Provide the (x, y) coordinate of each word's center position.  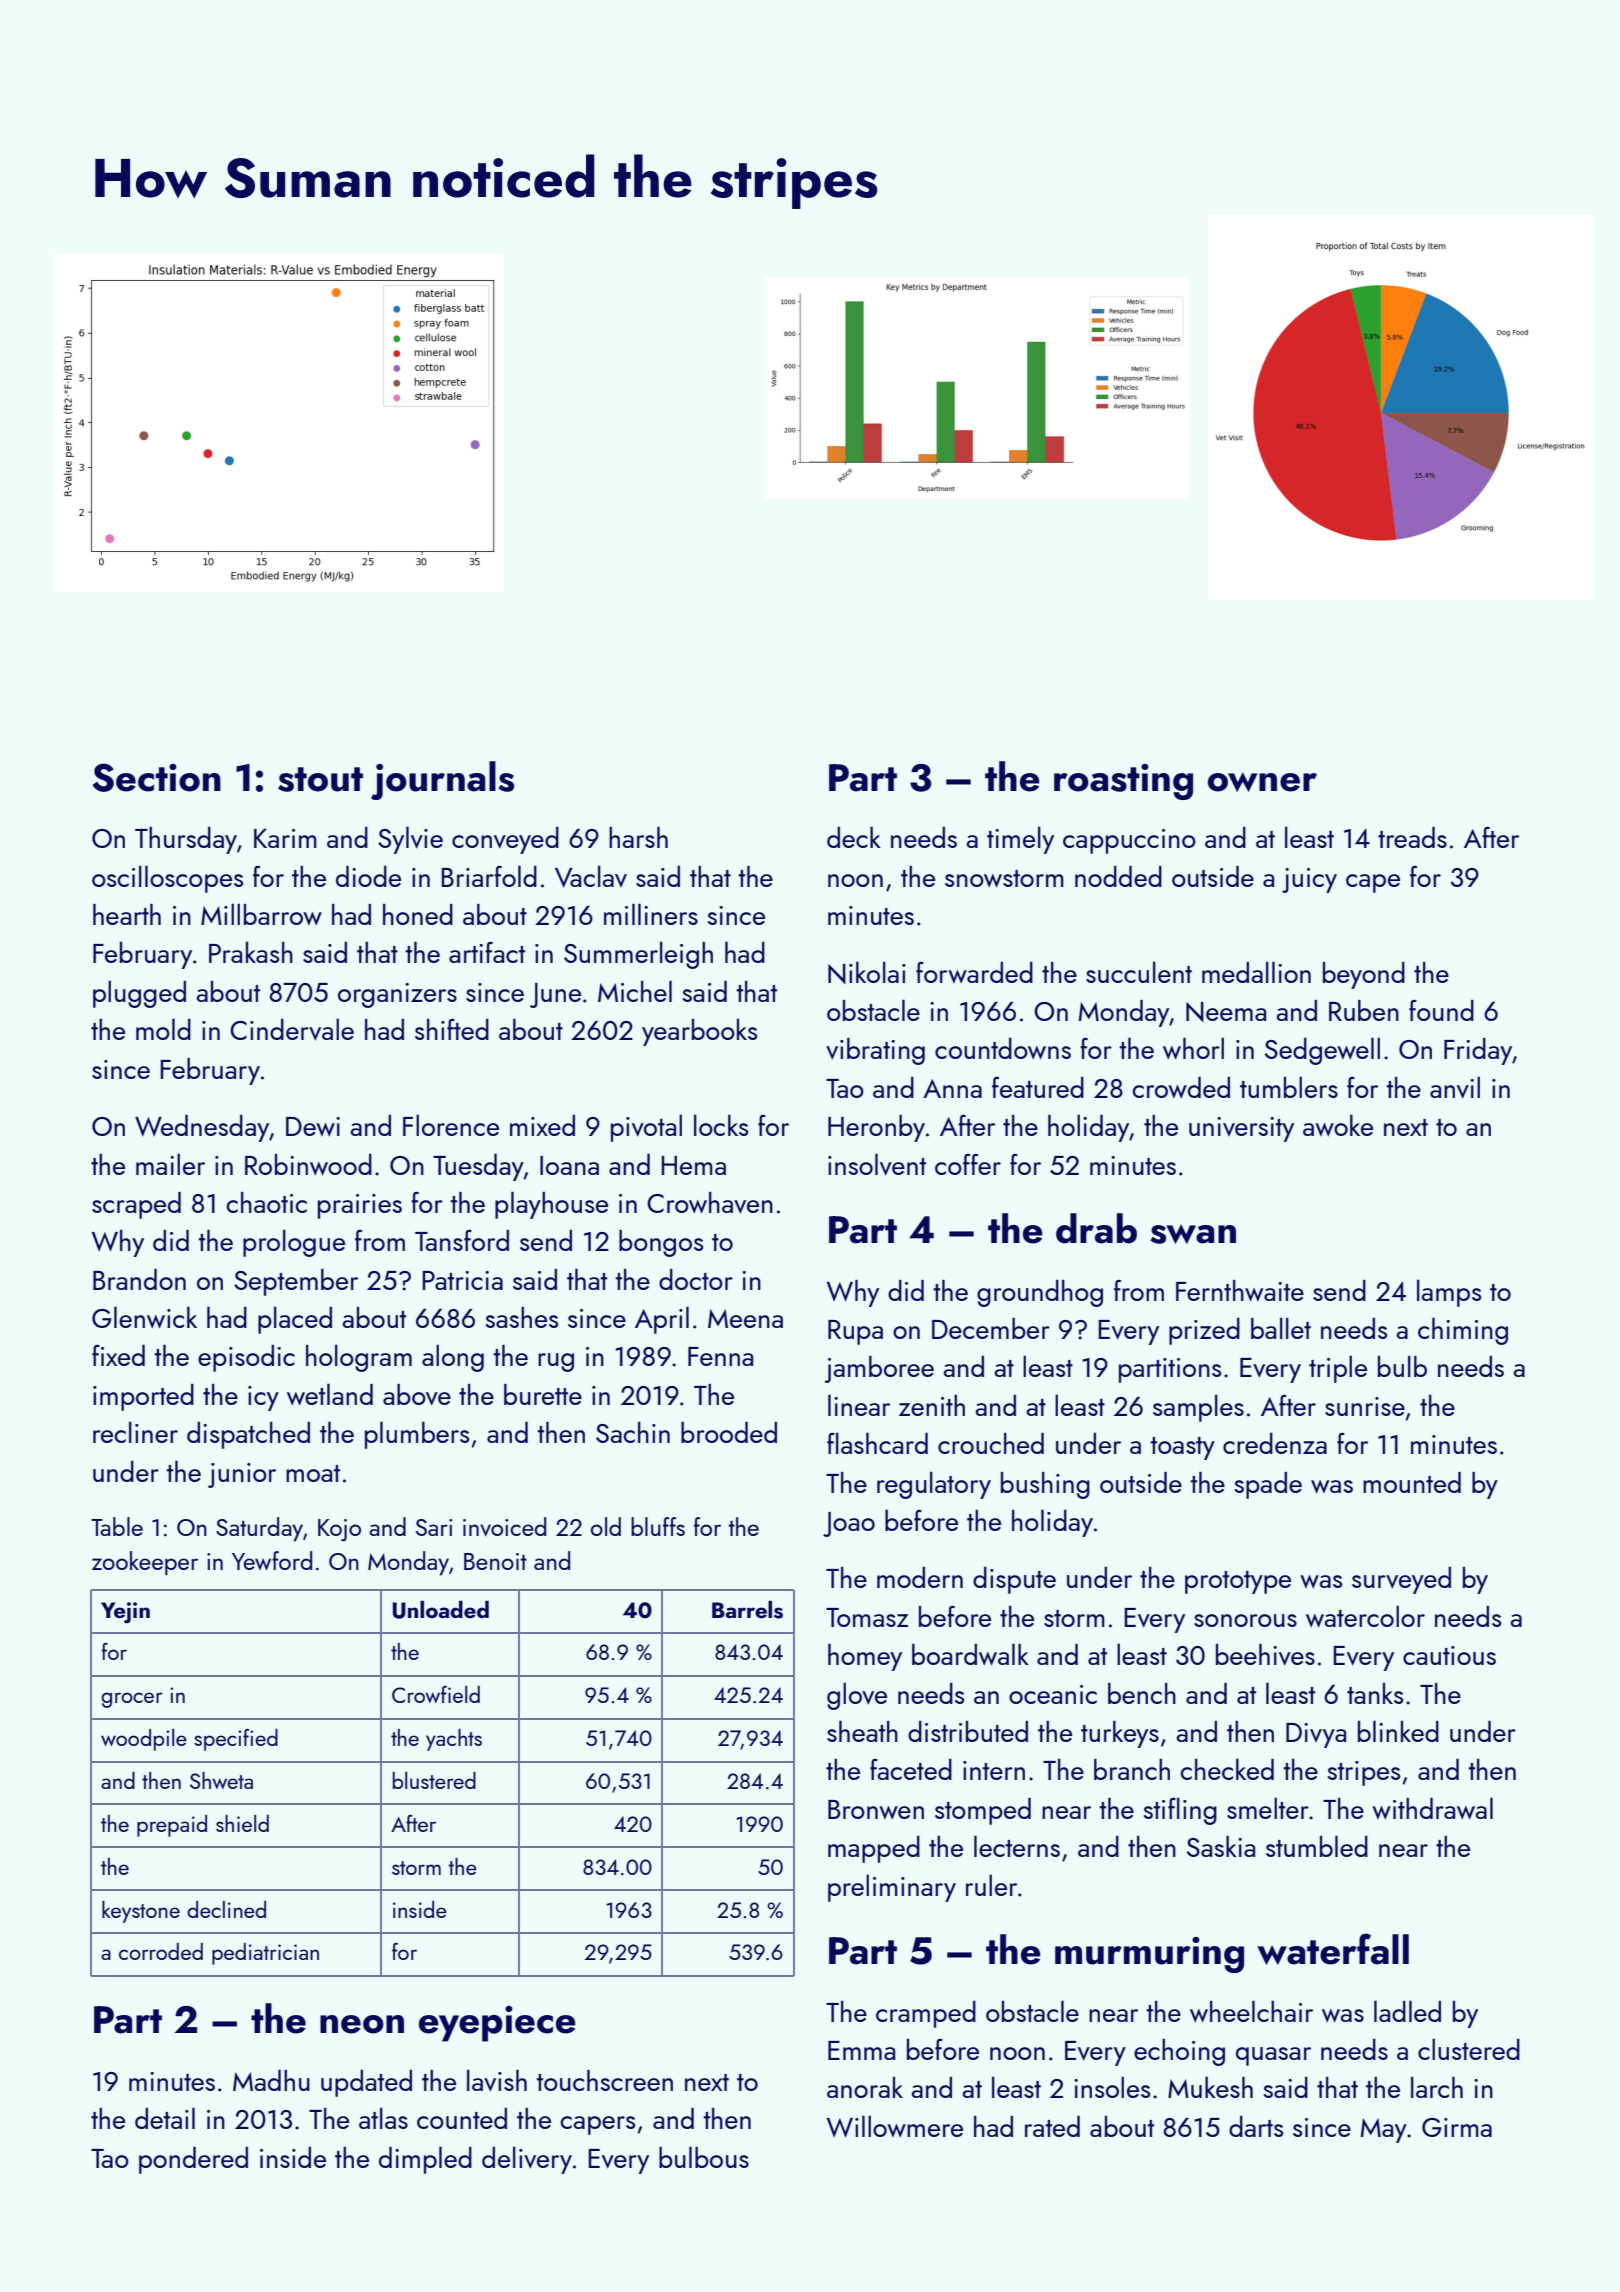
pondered (193, 2160)
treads (1412, 837)
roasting (1123, 782)
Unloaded (440, 1610)
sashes (522, 1317)
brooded (729, 1432)
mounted (1412, 1482)
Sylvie (410, 840)
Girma (1457, 2127)
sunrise (1365, 1406)
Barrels (747, 1610)
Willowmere (894, 2126)
